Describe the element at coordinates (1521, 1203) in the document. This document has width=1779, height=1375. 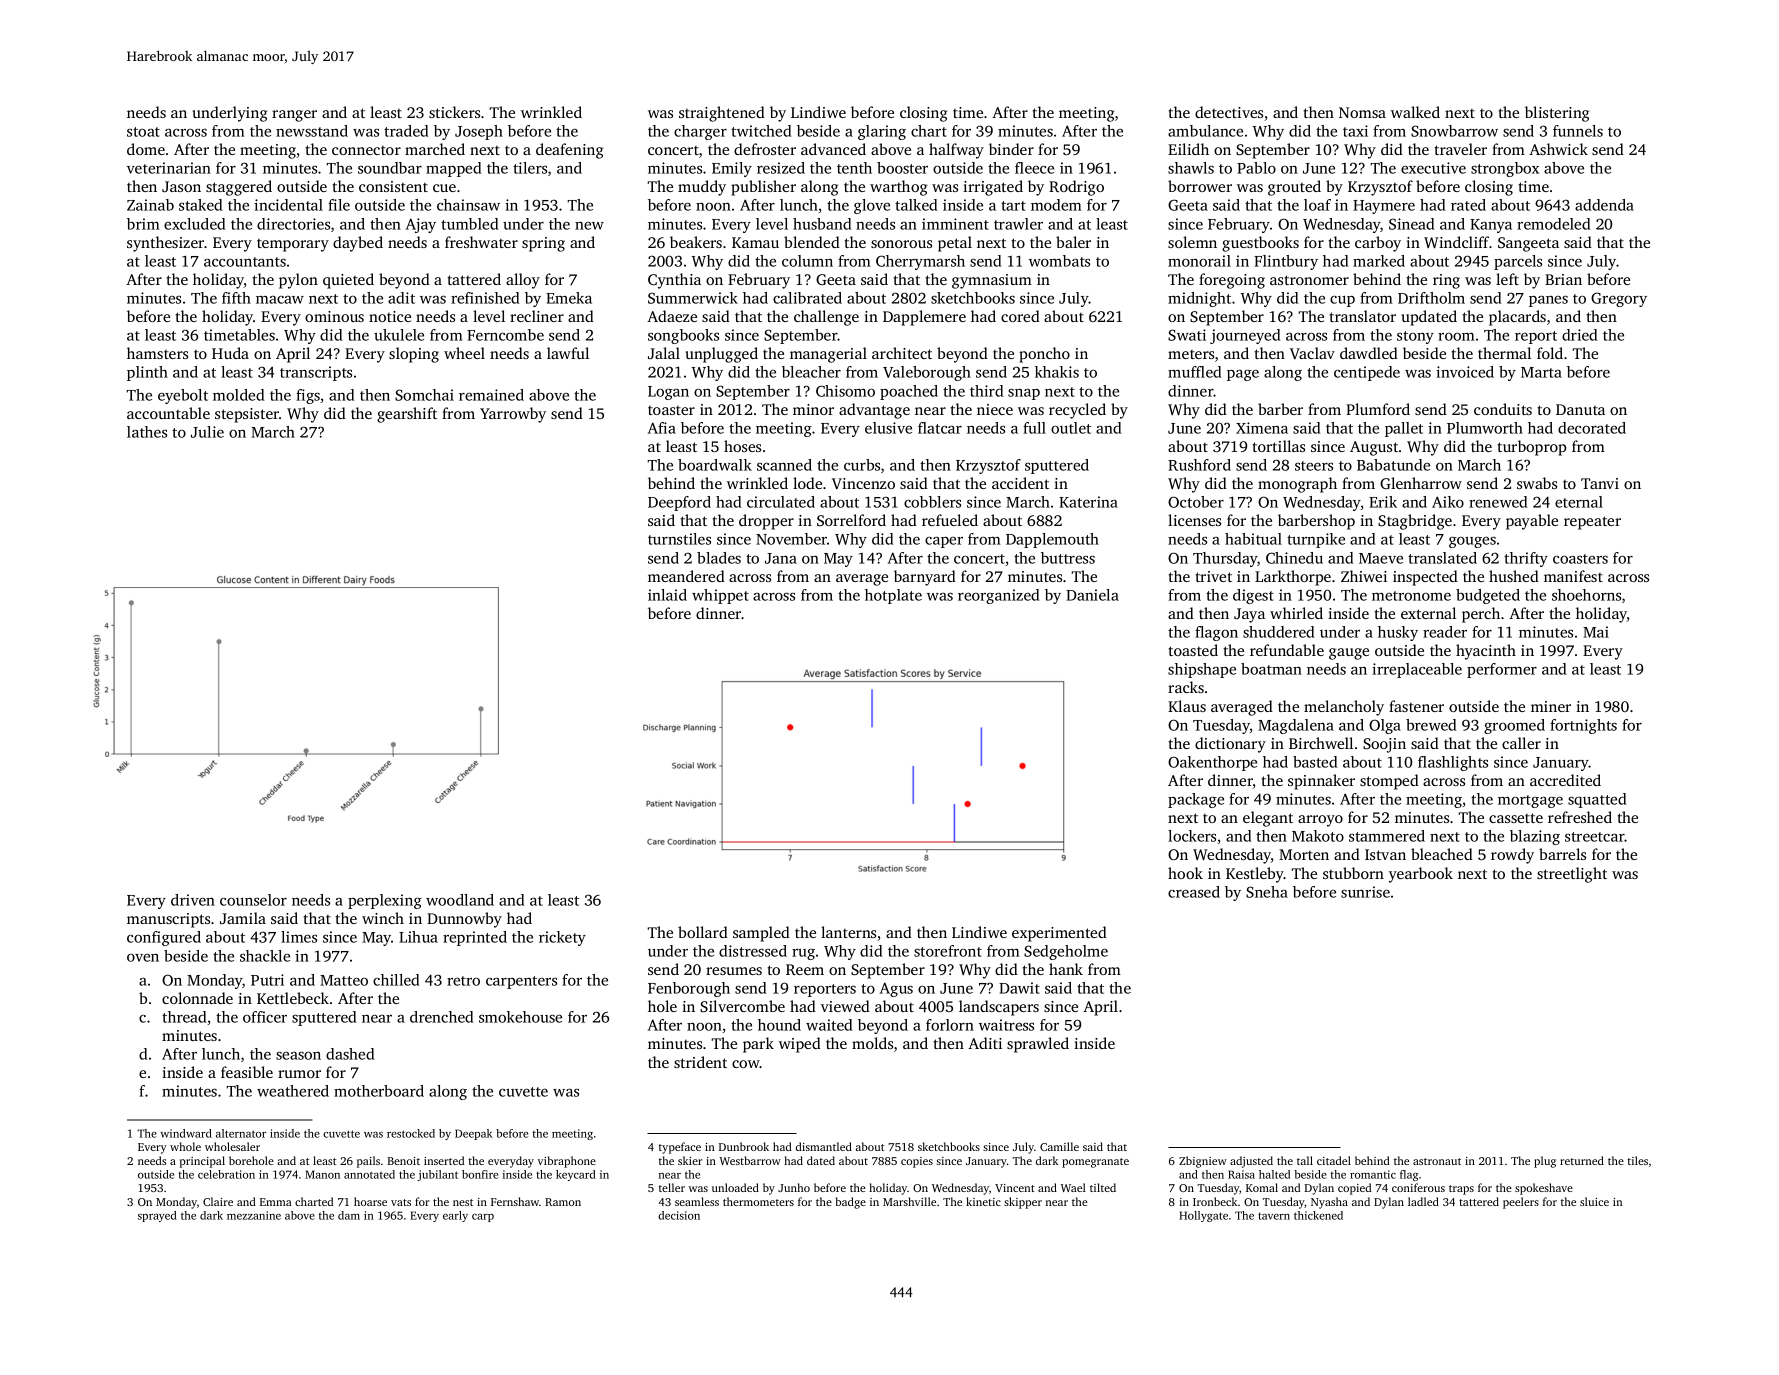
I see `peelers` at that location.
